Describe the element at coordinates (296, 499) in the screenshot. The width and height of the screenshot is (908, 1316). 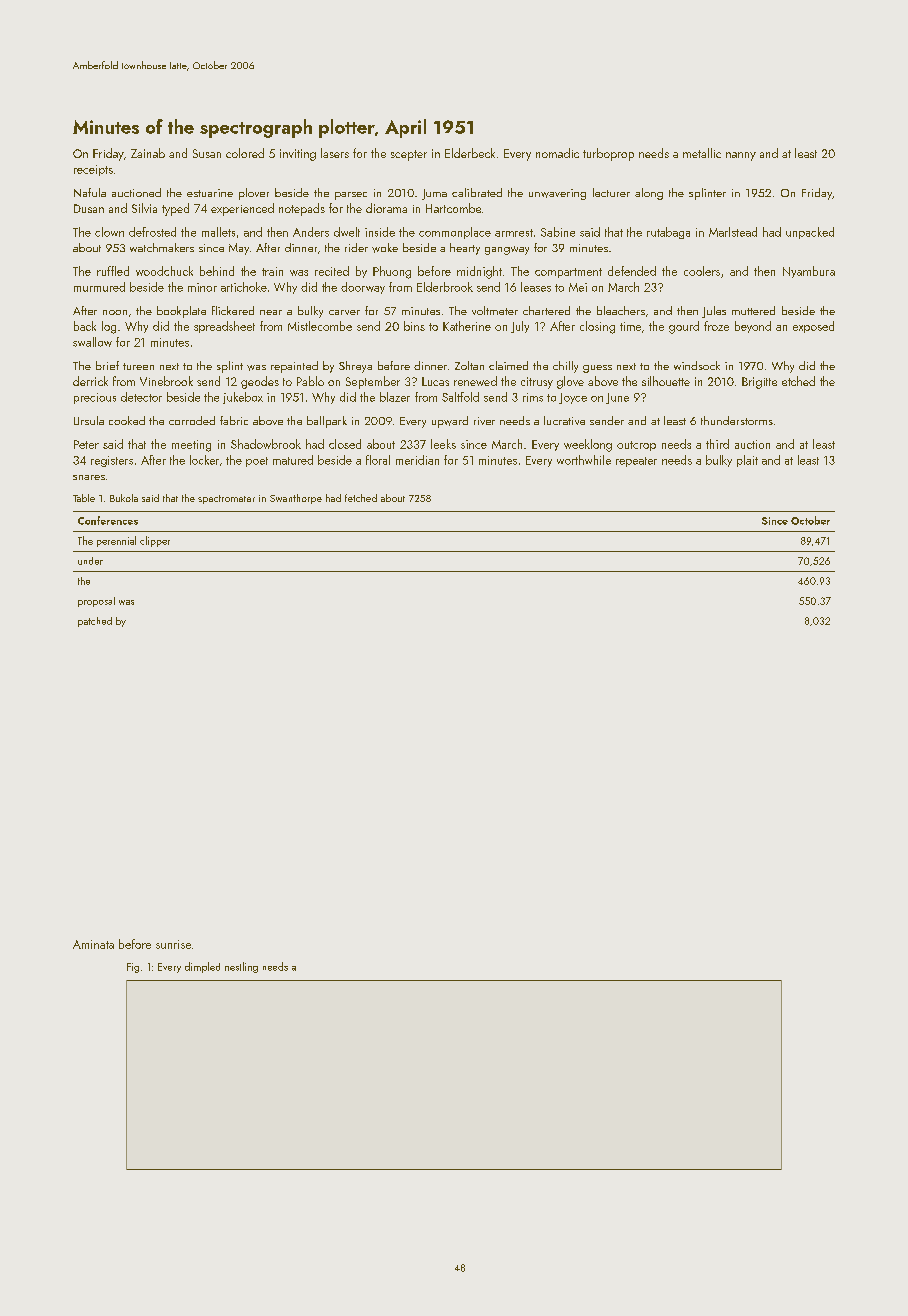
I see `Swanthorpe` at that location.
